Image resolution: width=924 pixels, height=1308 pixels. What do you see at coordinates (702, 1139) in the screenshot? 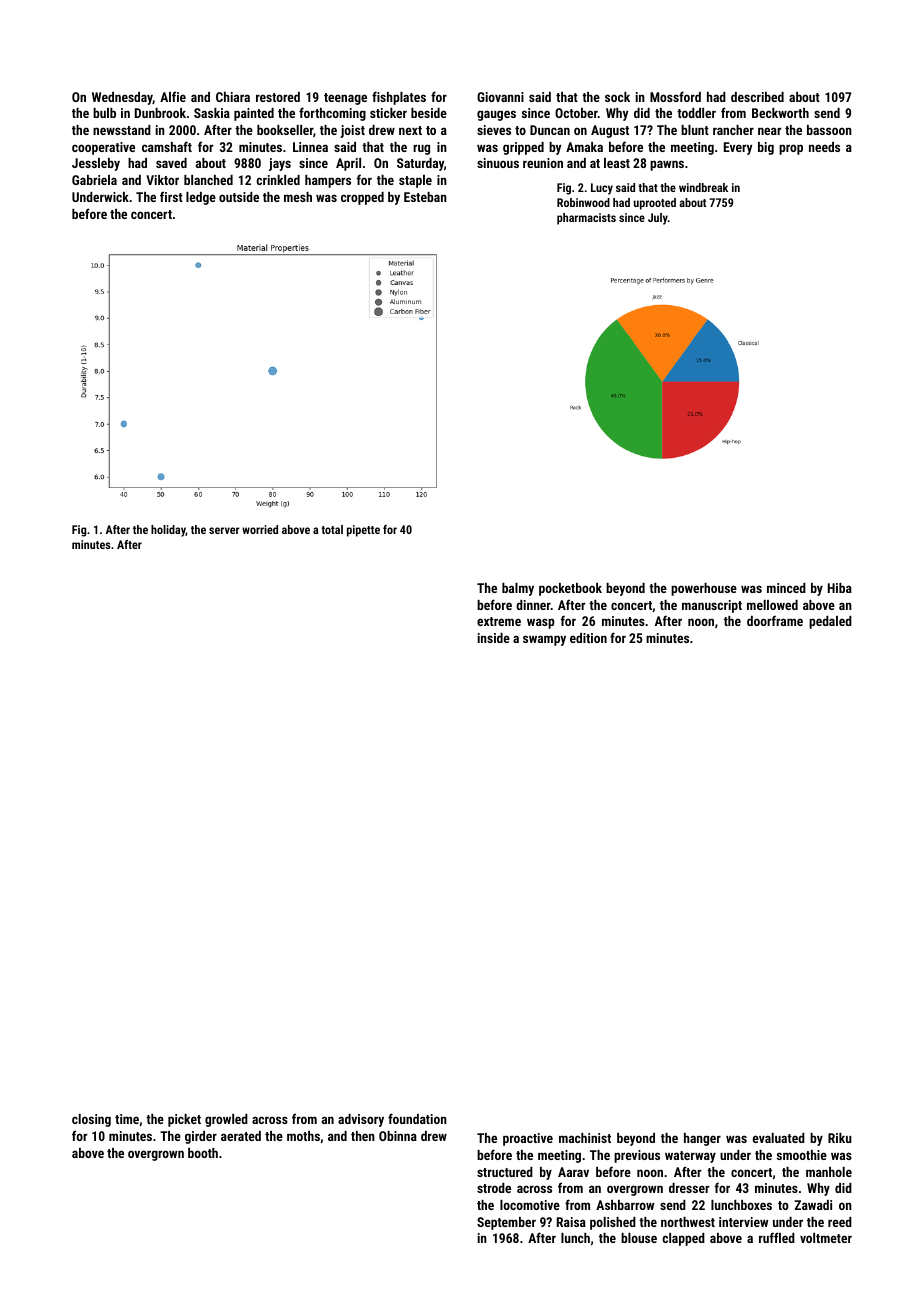
I see `hanger` at bounding box center [702, 1139].
